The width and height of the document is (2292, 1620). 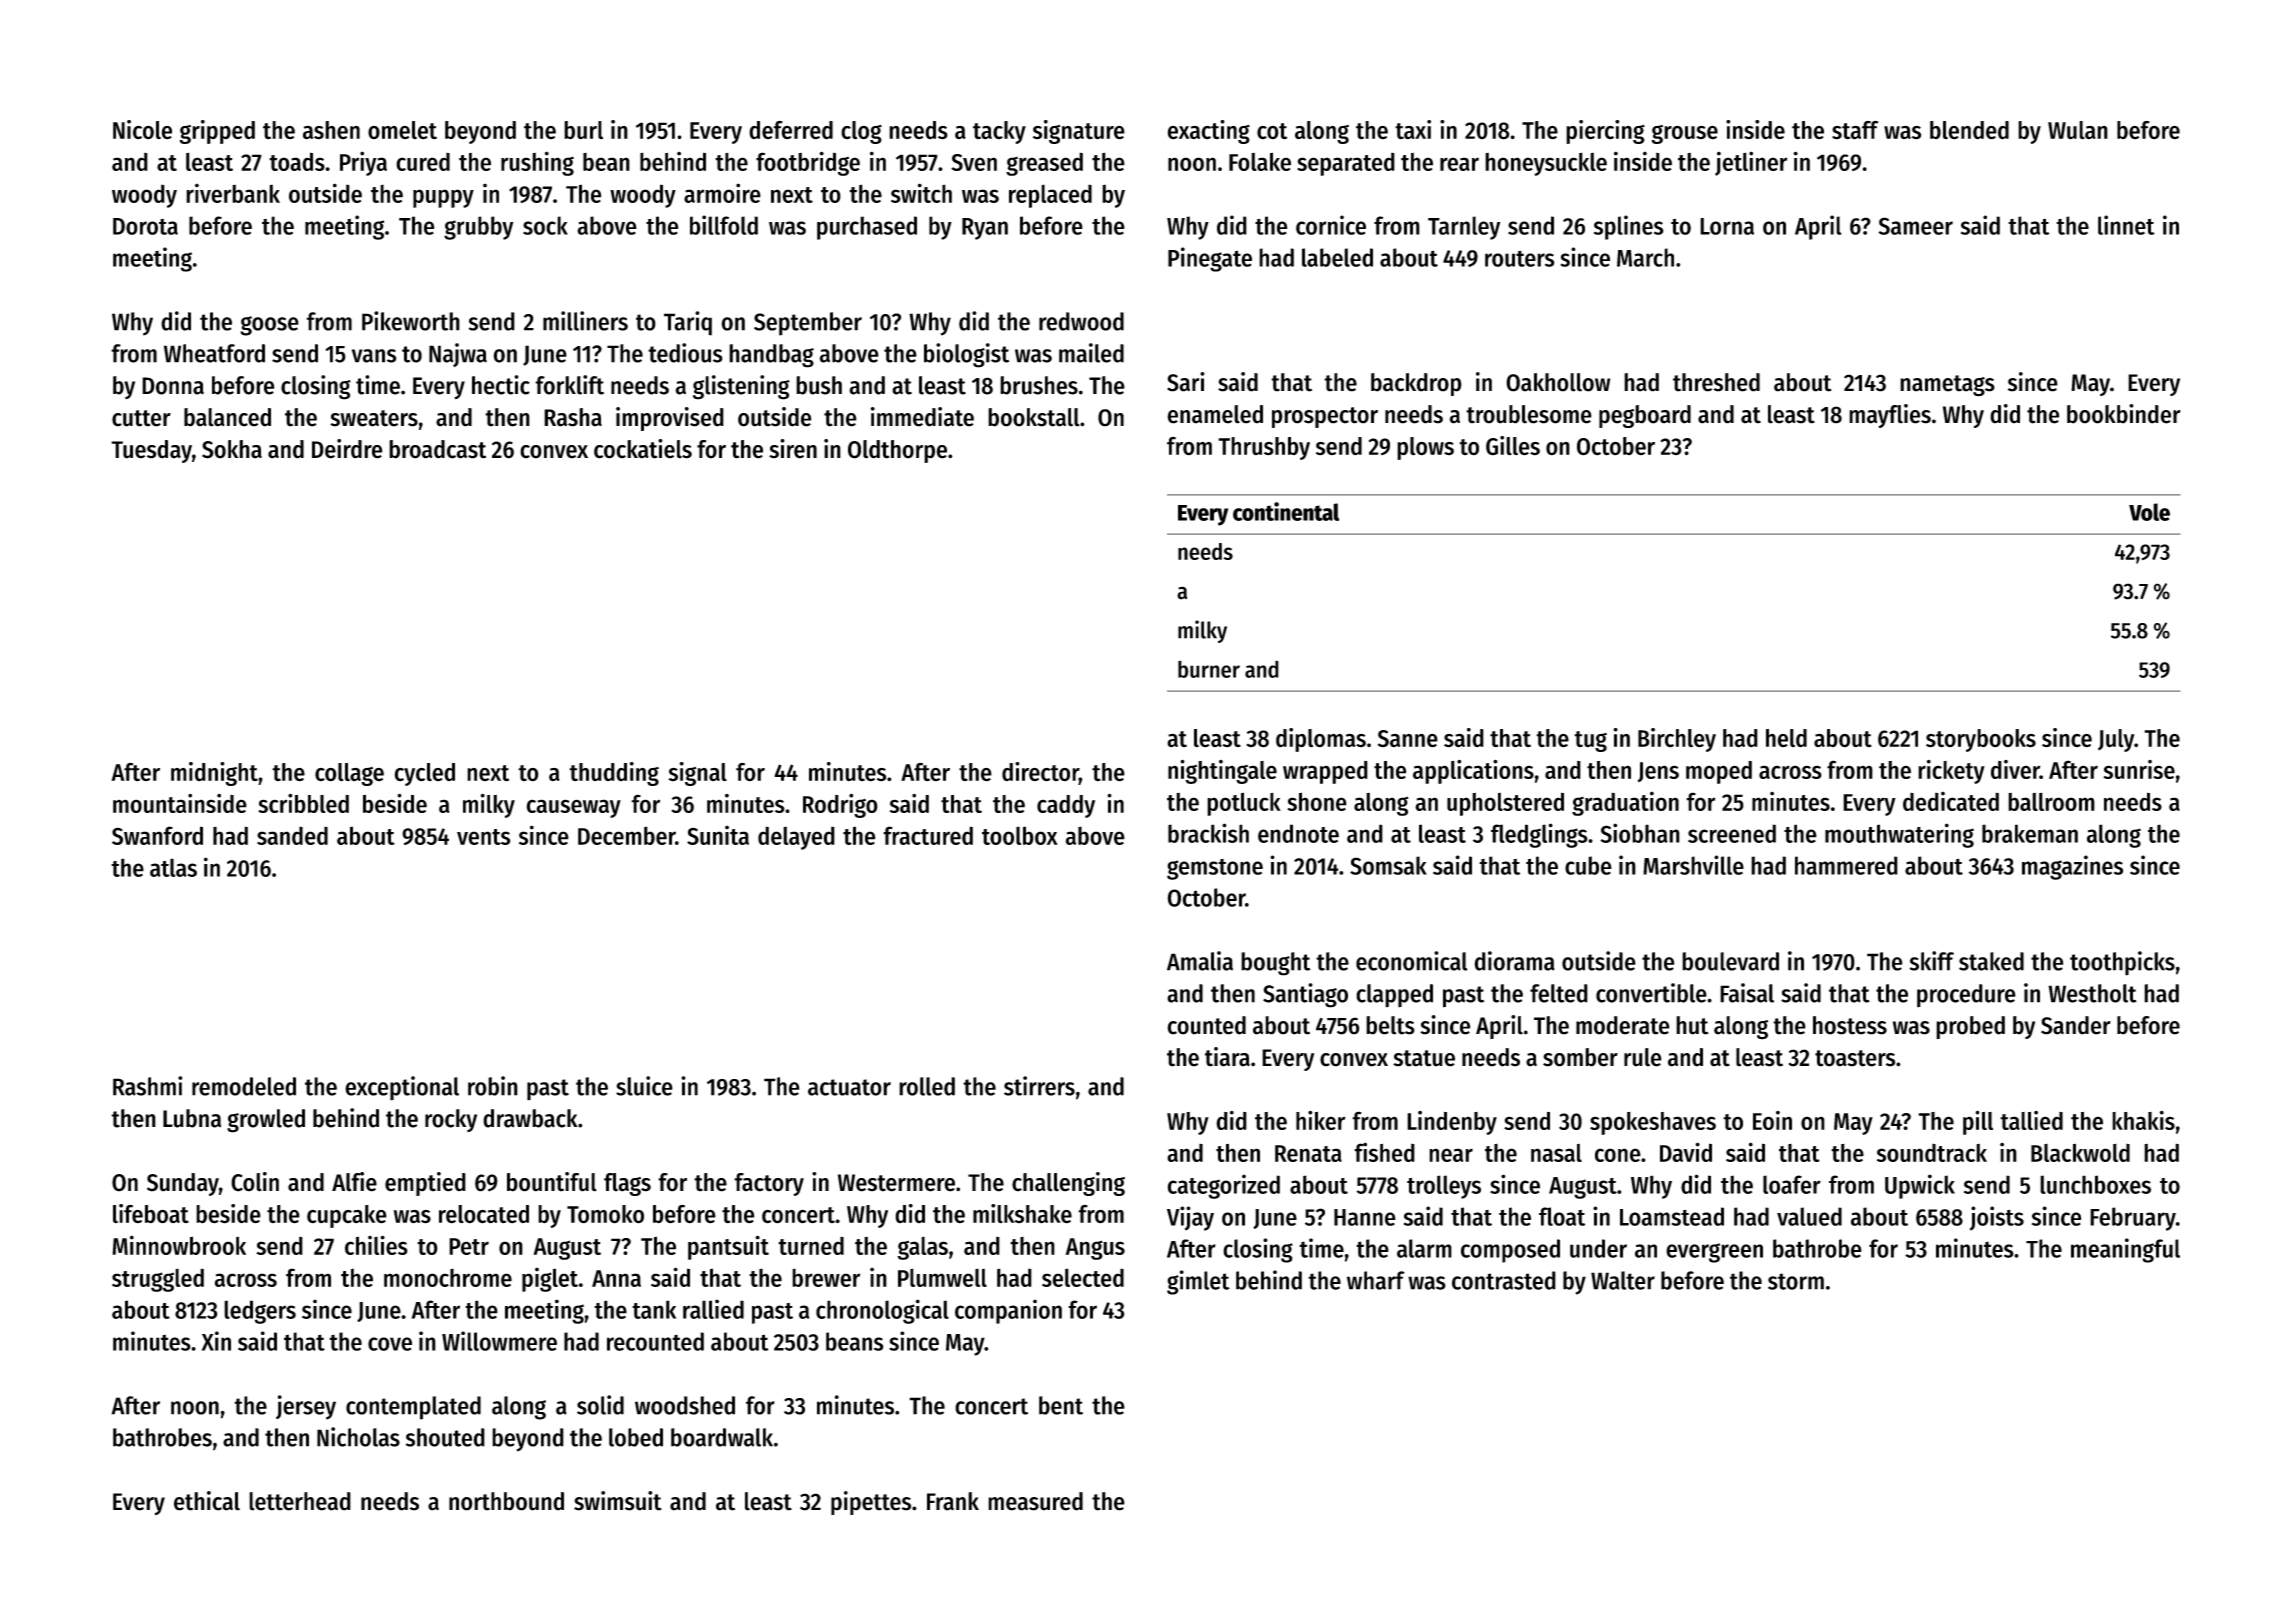 What do you see at coordinates (260, 1312) in the document?
I see `ledgers` at bounding box center [260, 1312].
